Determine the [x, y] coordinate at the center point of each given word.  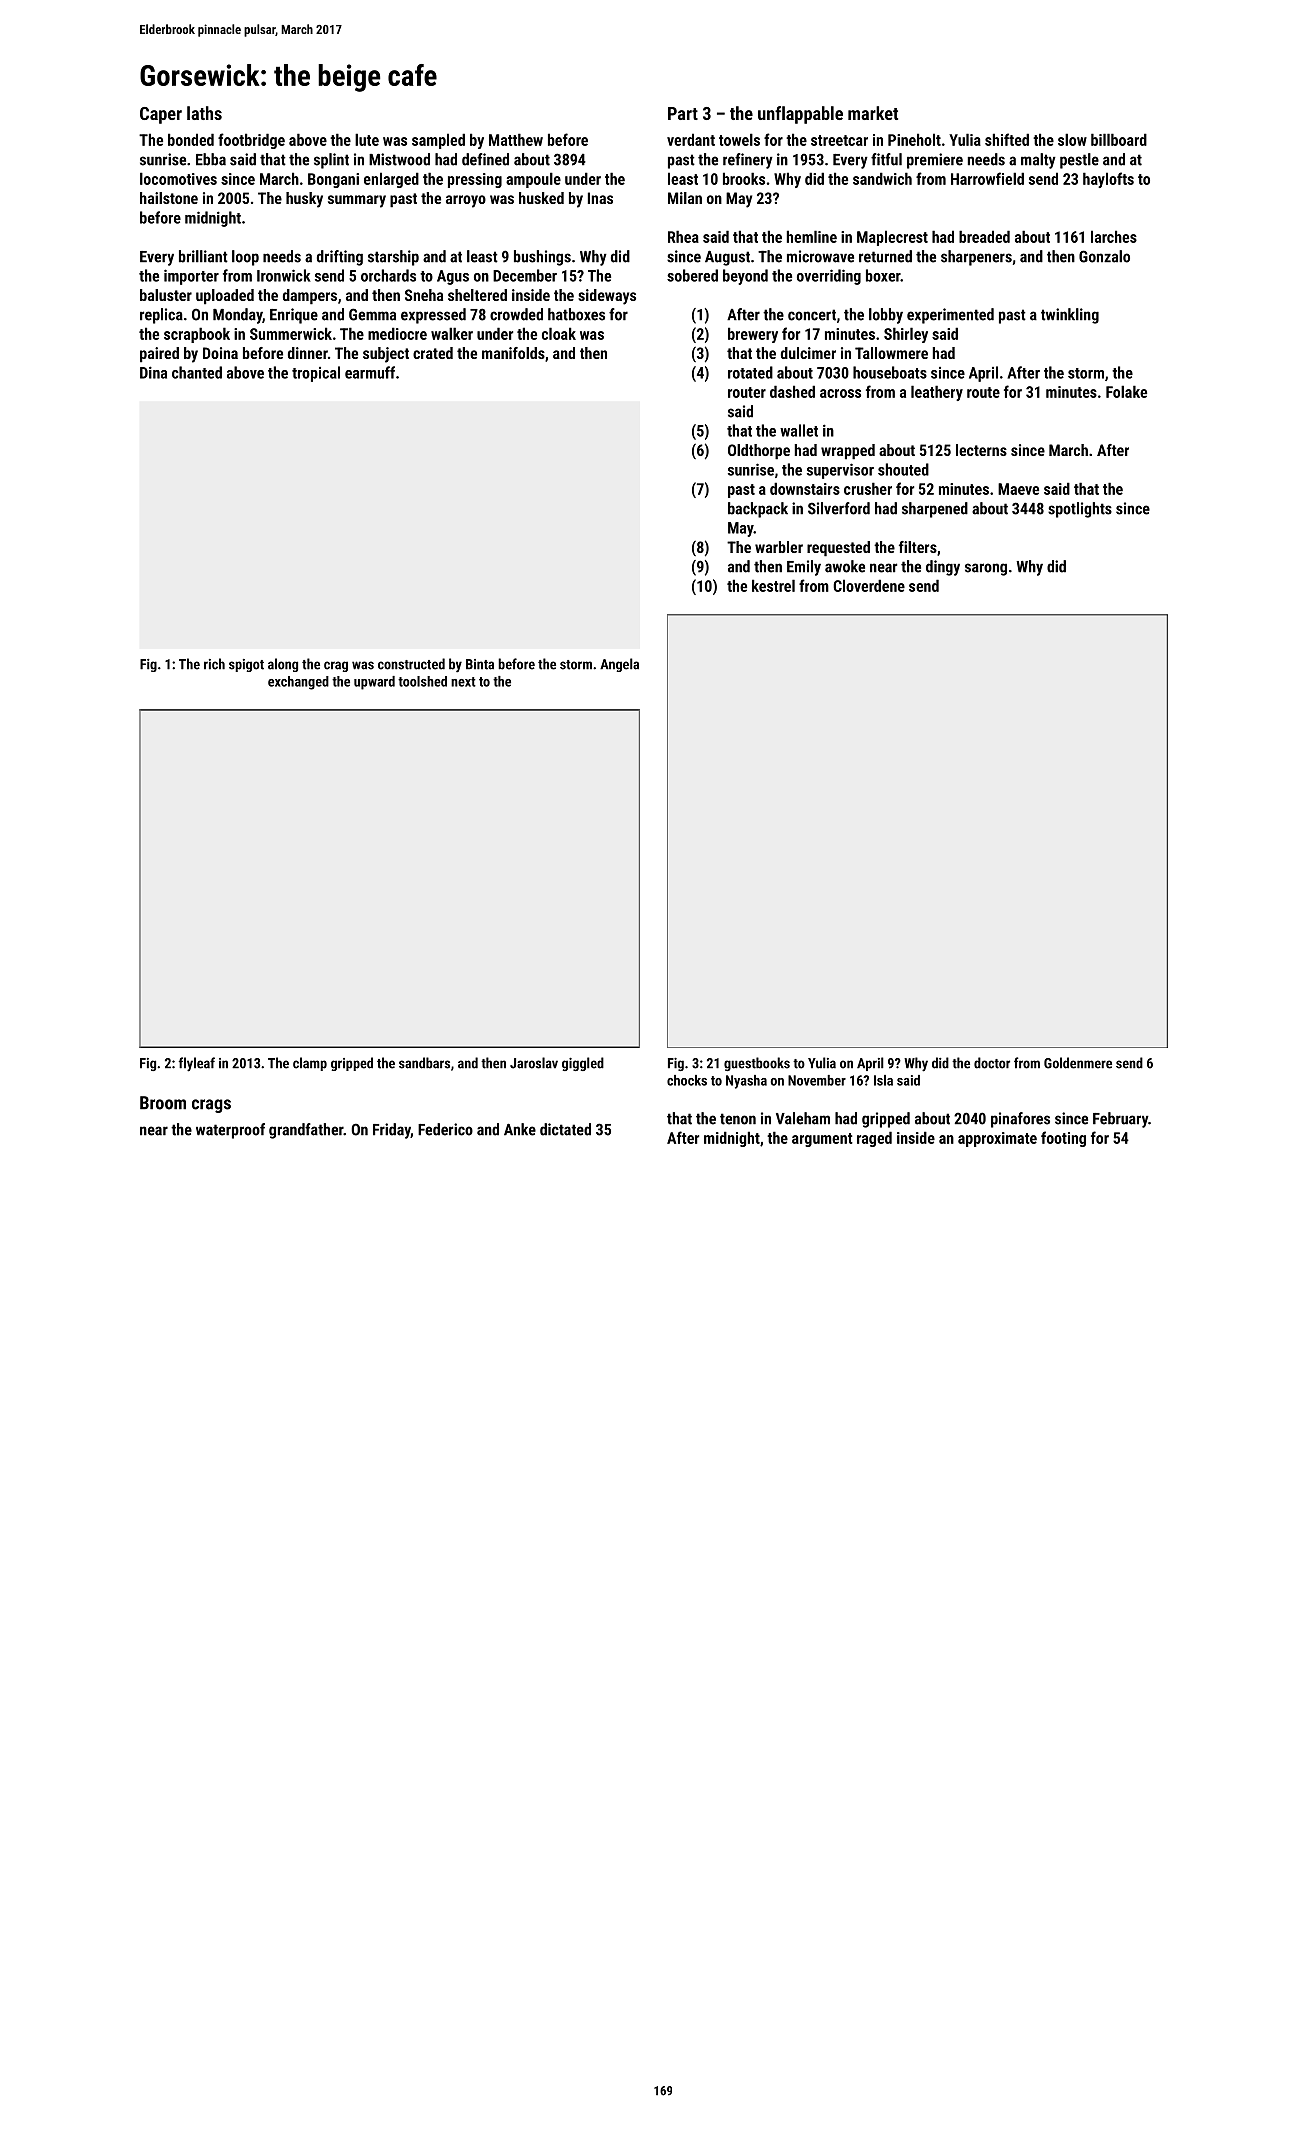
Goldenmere [1078, 1063]
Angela [619, 665]
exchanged [298, 683]
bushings [542, 258]
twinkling [1070, 316]
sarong [986, 569]
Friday [392, 1131]
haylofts [1108, 180]
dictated [565, 1129]
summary [357, 201]
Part [683, 113]
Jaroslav [534, 1063]
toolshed [422, 681]
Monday [237, 316]
